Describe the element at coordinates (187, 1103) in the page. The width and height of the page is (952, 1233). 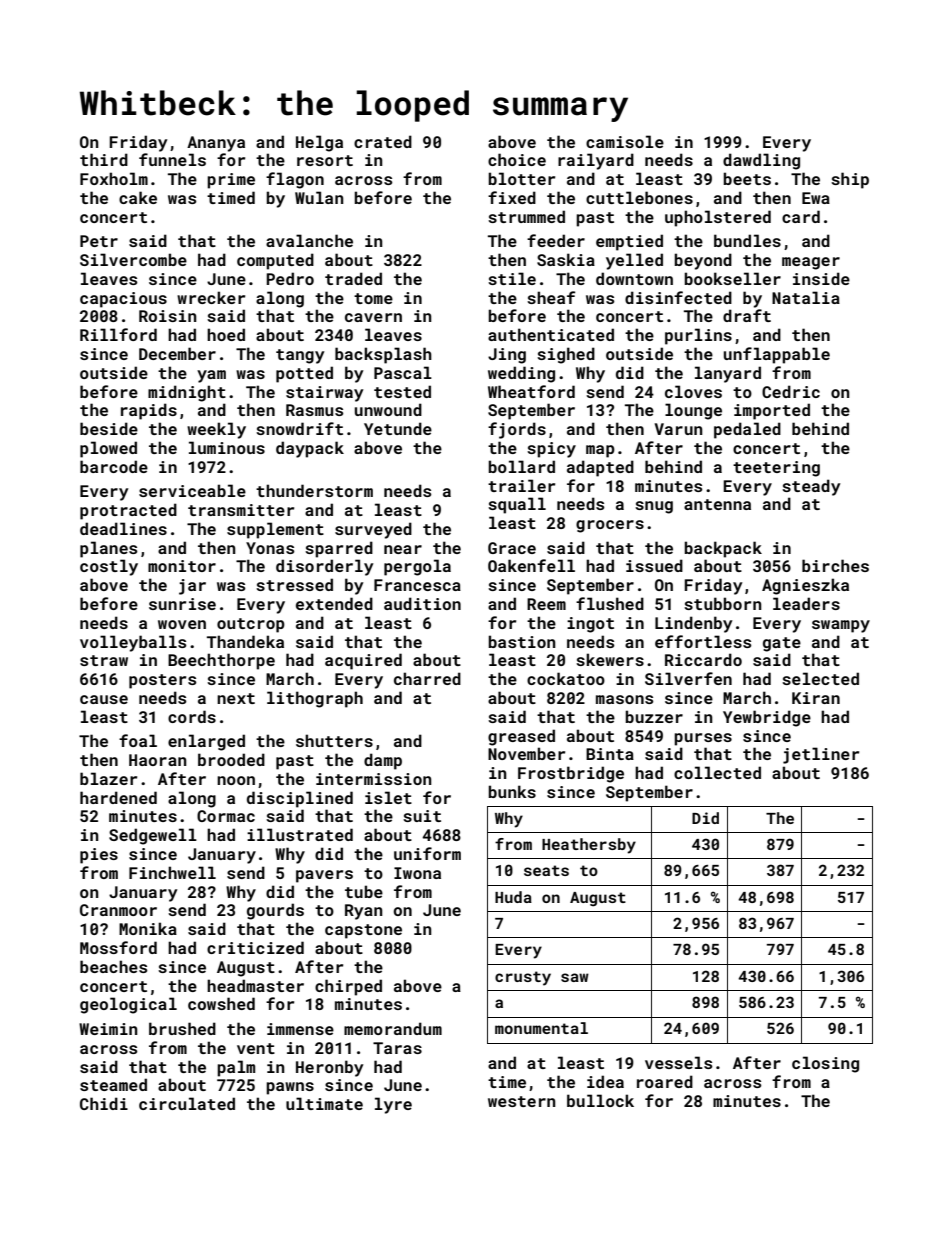
I see `circulated` at that location.
